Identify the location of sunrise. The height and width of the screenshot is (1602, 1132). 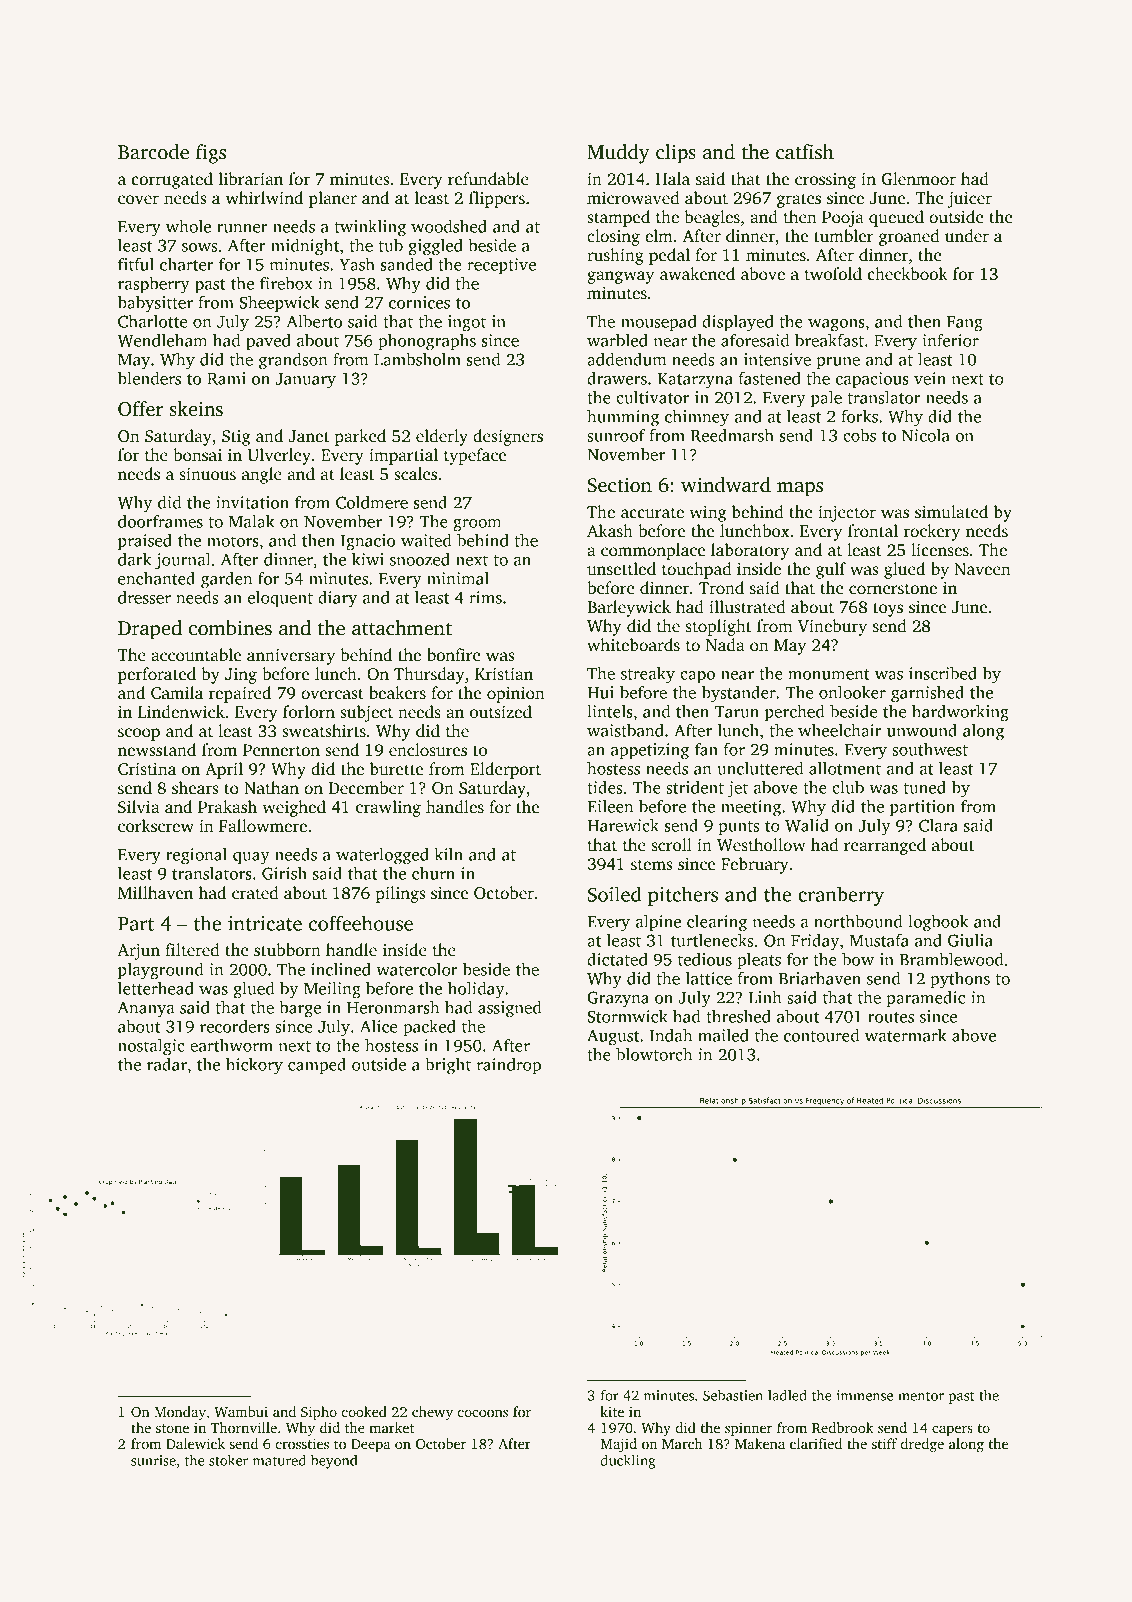
(153, 1460).
